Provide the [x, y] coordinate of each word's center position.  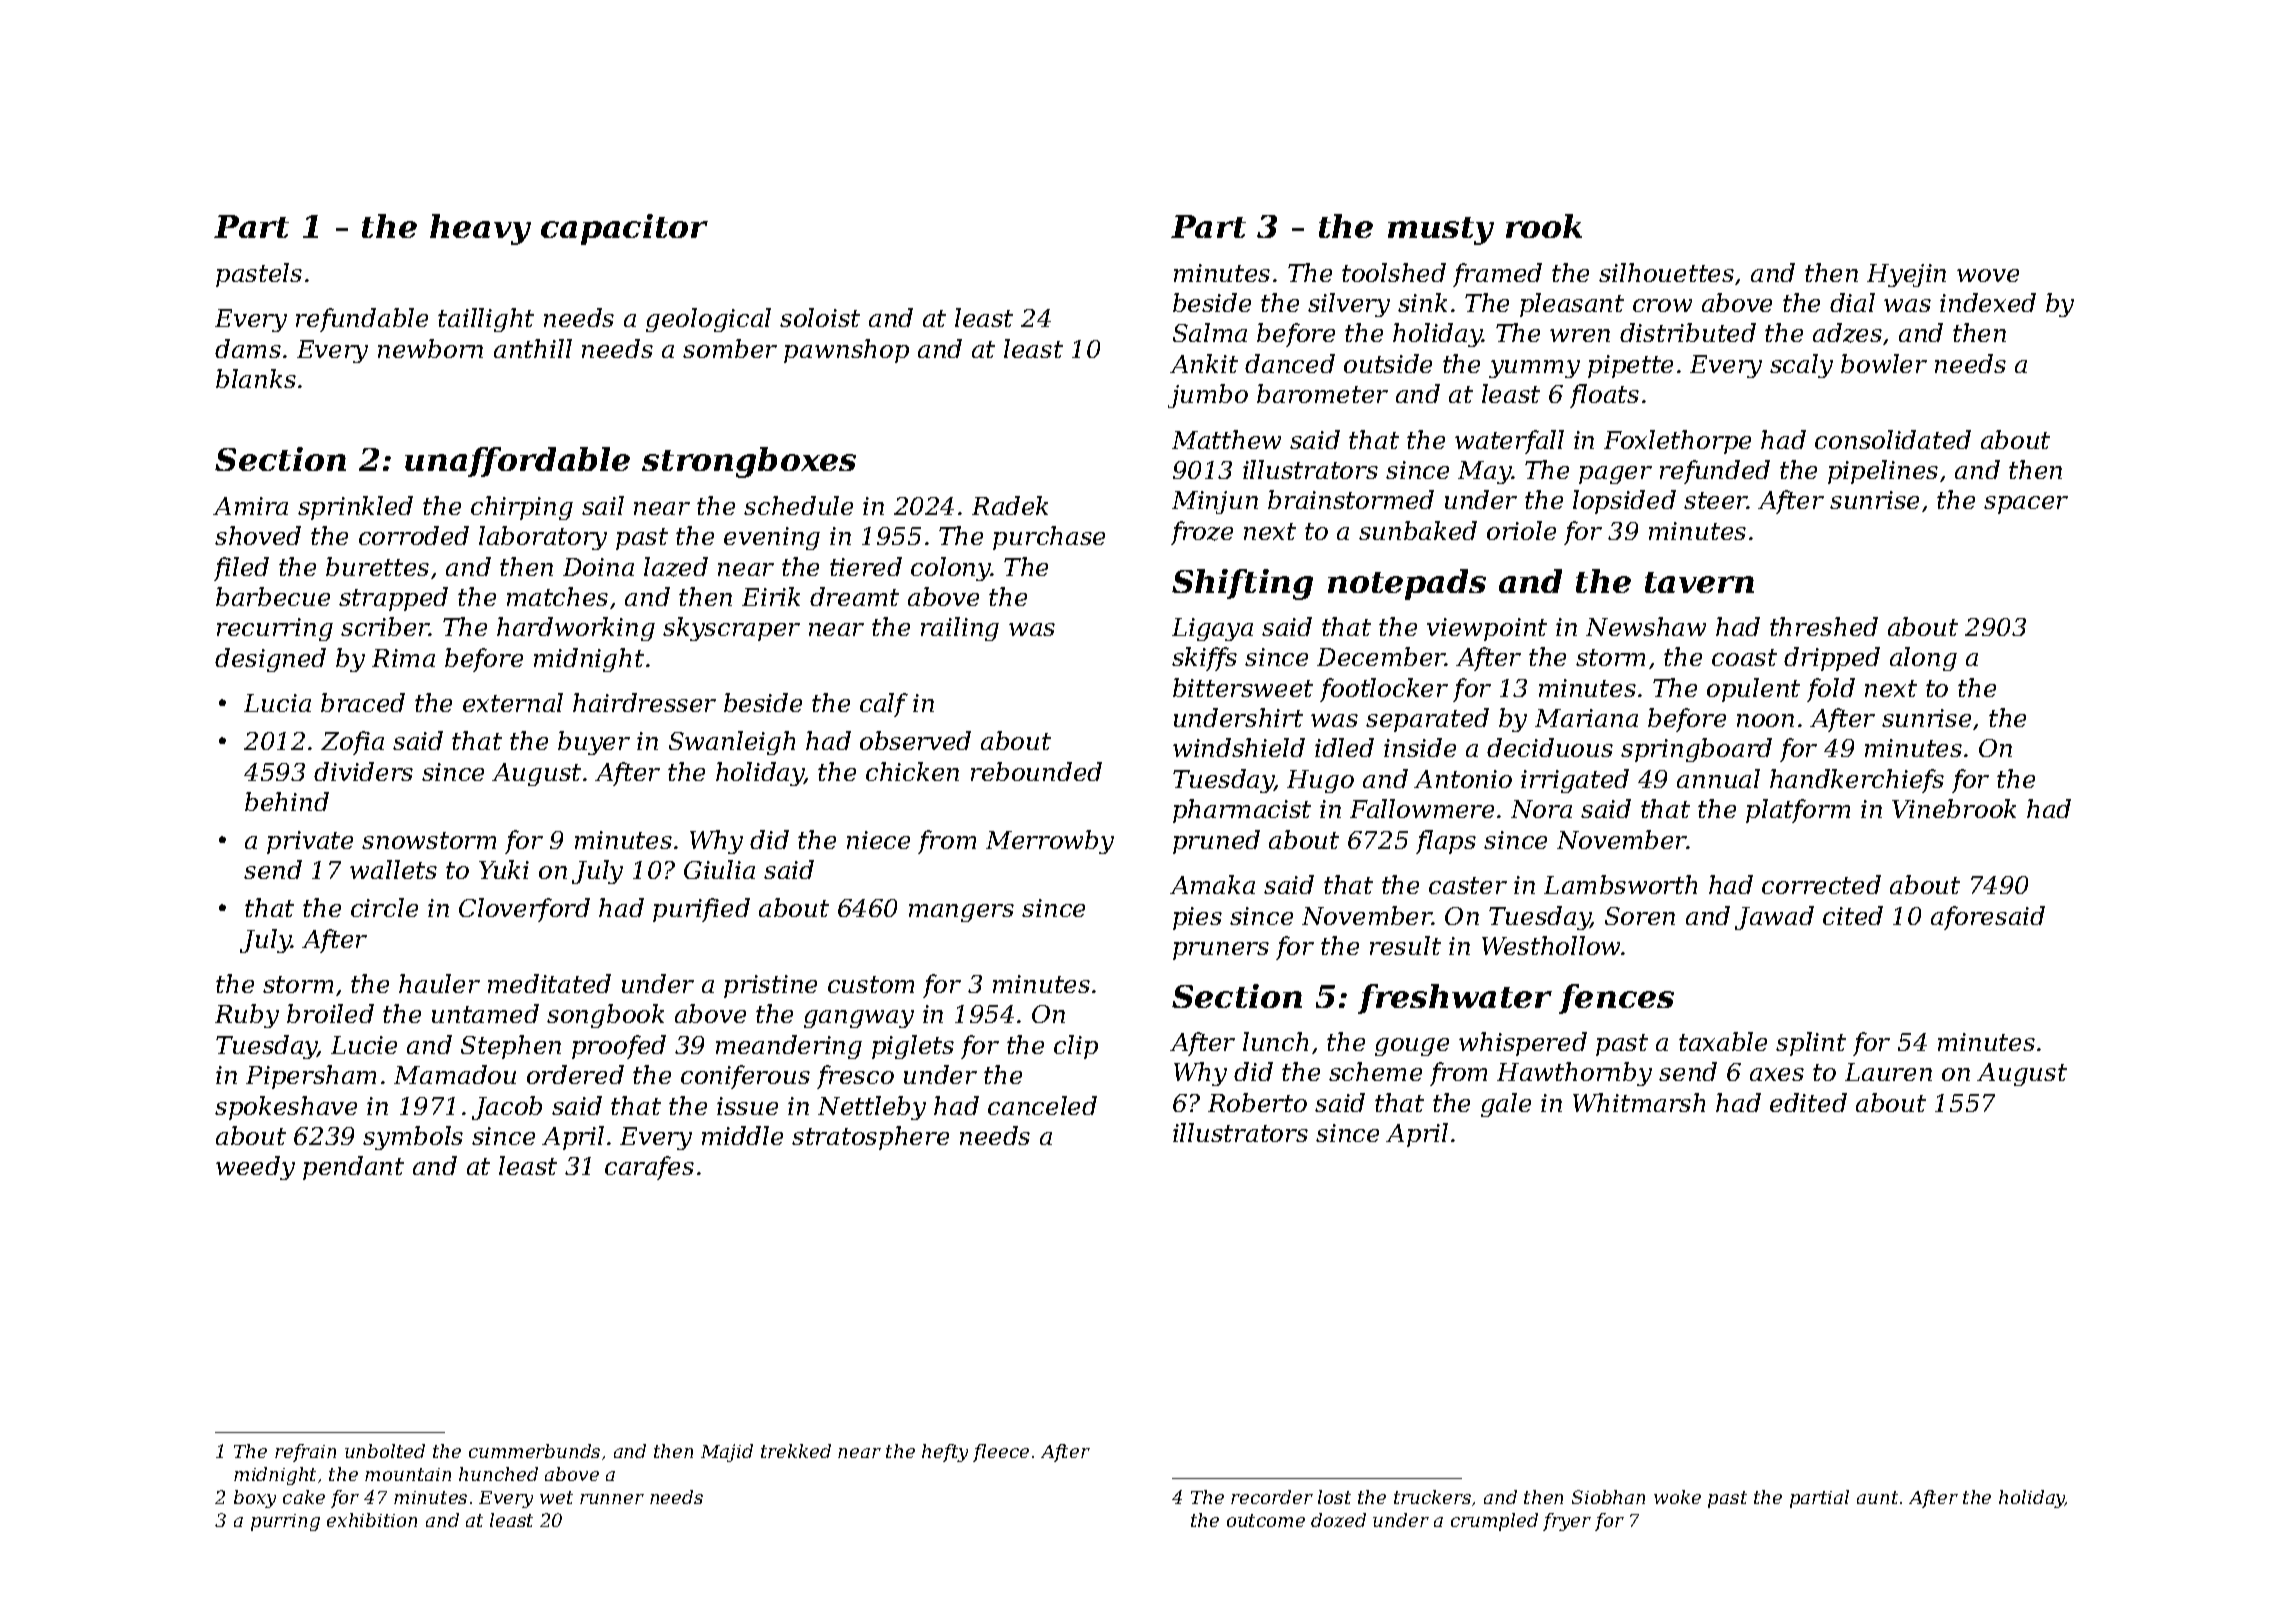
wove [1988, 275]
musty [1441, 231]
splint [1811, 1044]
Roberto [1257, 1102]
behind [287, 801]
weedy [255, 1168]
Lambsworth [1620, 884]
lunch [1275, 1041]
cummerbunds [534, 1451]
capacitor [624, 229]
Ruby [247, 1016]
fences [1616, 999]
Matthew [1226, 439]
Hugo [1320, 781]
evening [772, 538]
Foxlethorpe [1677, 442]
